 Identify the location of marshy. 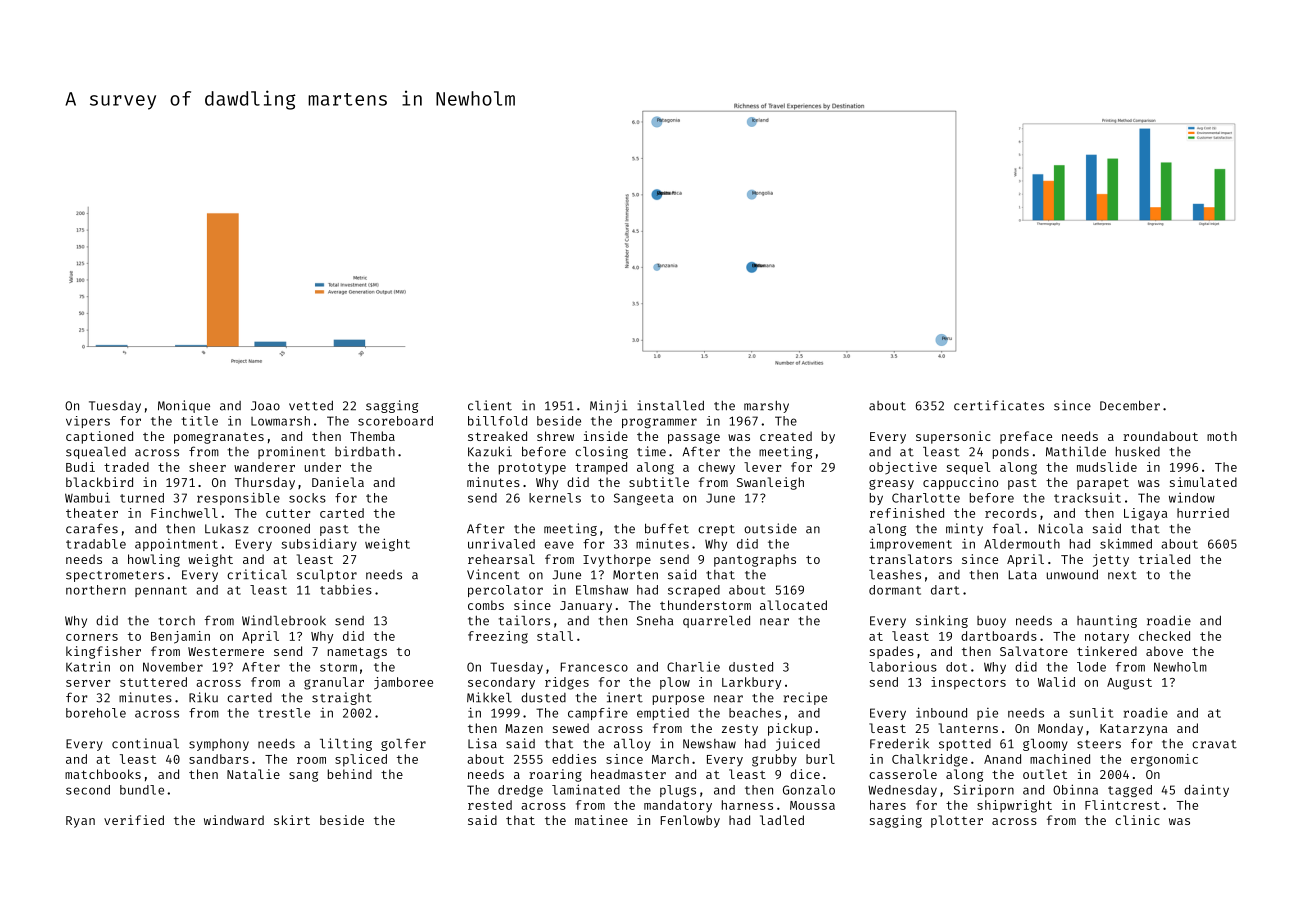
(766, 407).
